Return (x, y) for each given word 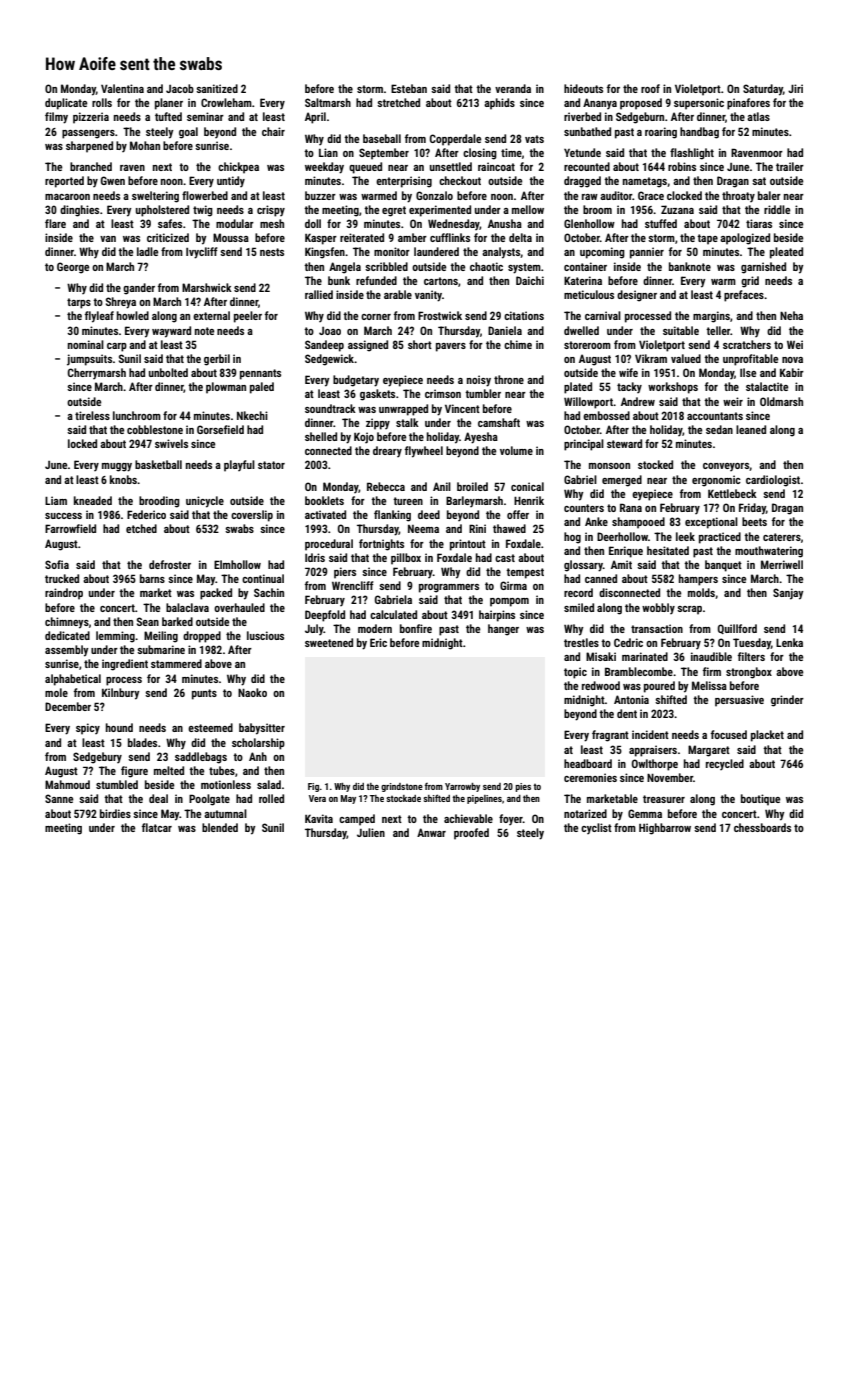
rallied (319, 294)
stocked (655, 464)
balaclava (187, 607)
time (511, 152)
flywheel (424, 452)
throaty (738, 196)
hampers (698, 580)
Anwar (431, 832)
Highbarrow (665, 829)
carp (117, 347)
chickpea (238, 168)
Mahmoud (67, 784)
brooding (159, 502)
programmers (449, 588)
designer (637, 296)
